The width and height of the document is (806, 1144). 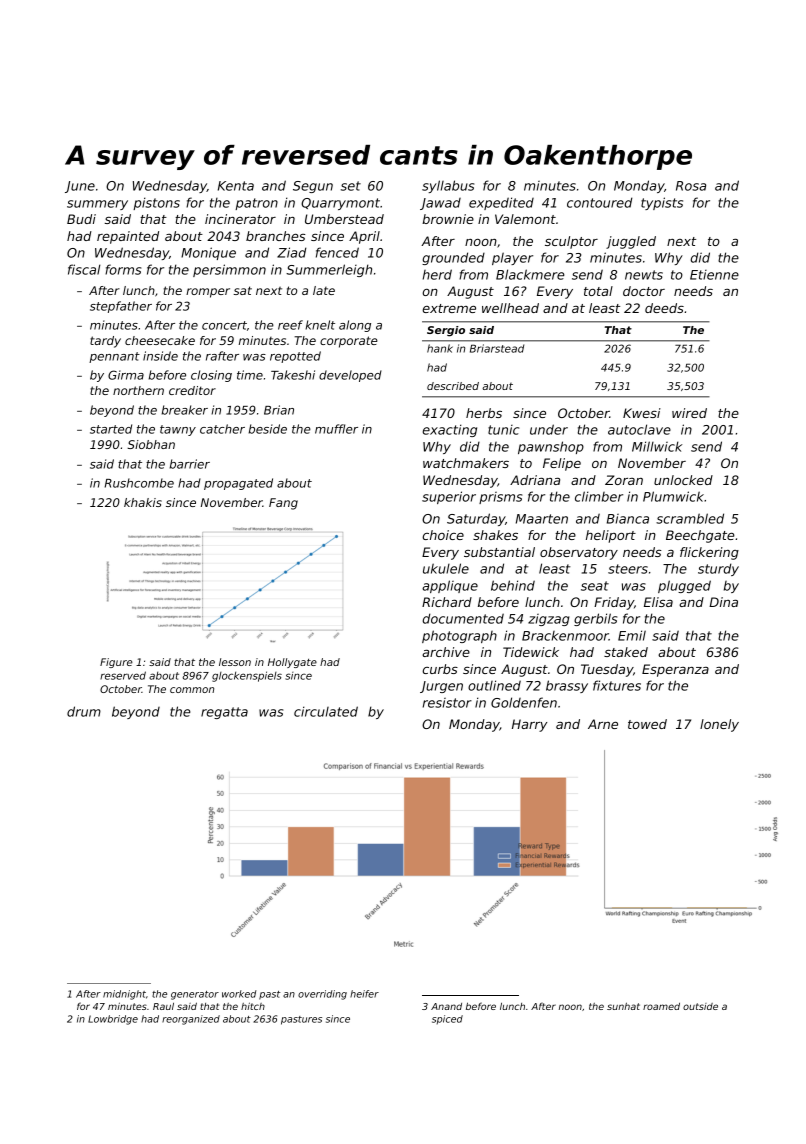 What do you see at coordinates (529, 725) in the document?
I see `Harry` at bounding box center [529, 725].
